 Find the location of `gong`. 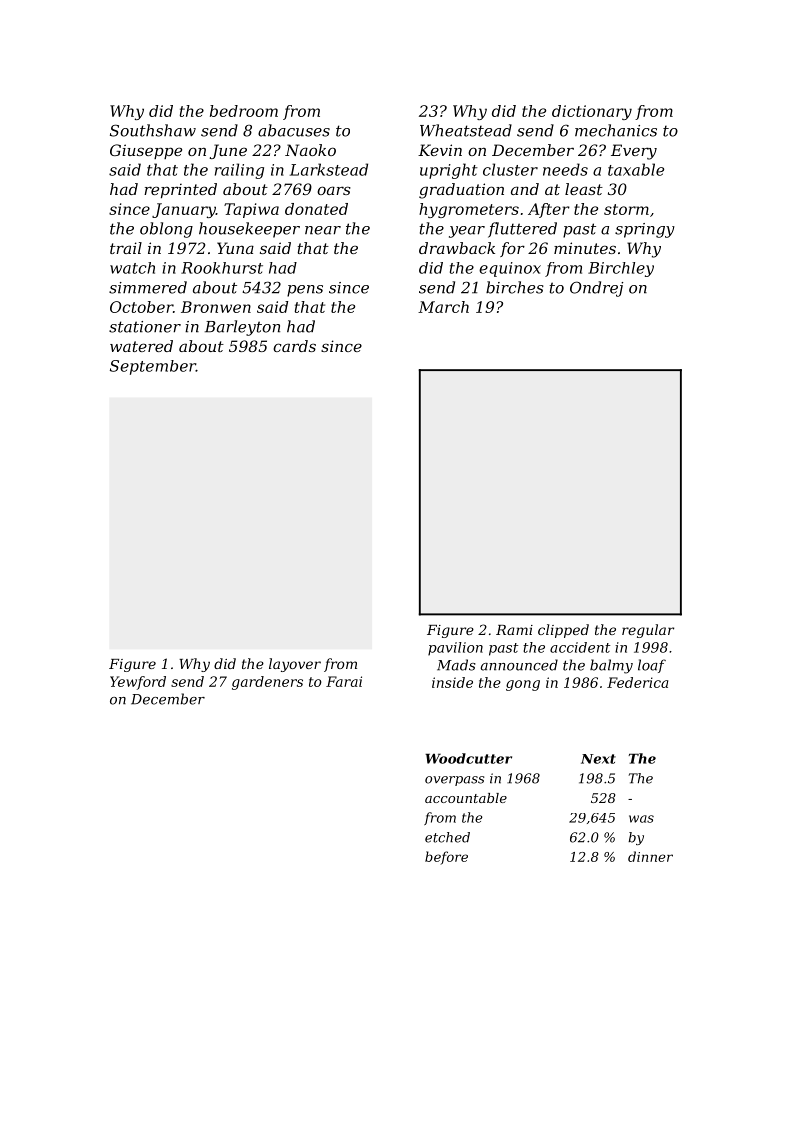

gong is located at coordinates (523, 685).
